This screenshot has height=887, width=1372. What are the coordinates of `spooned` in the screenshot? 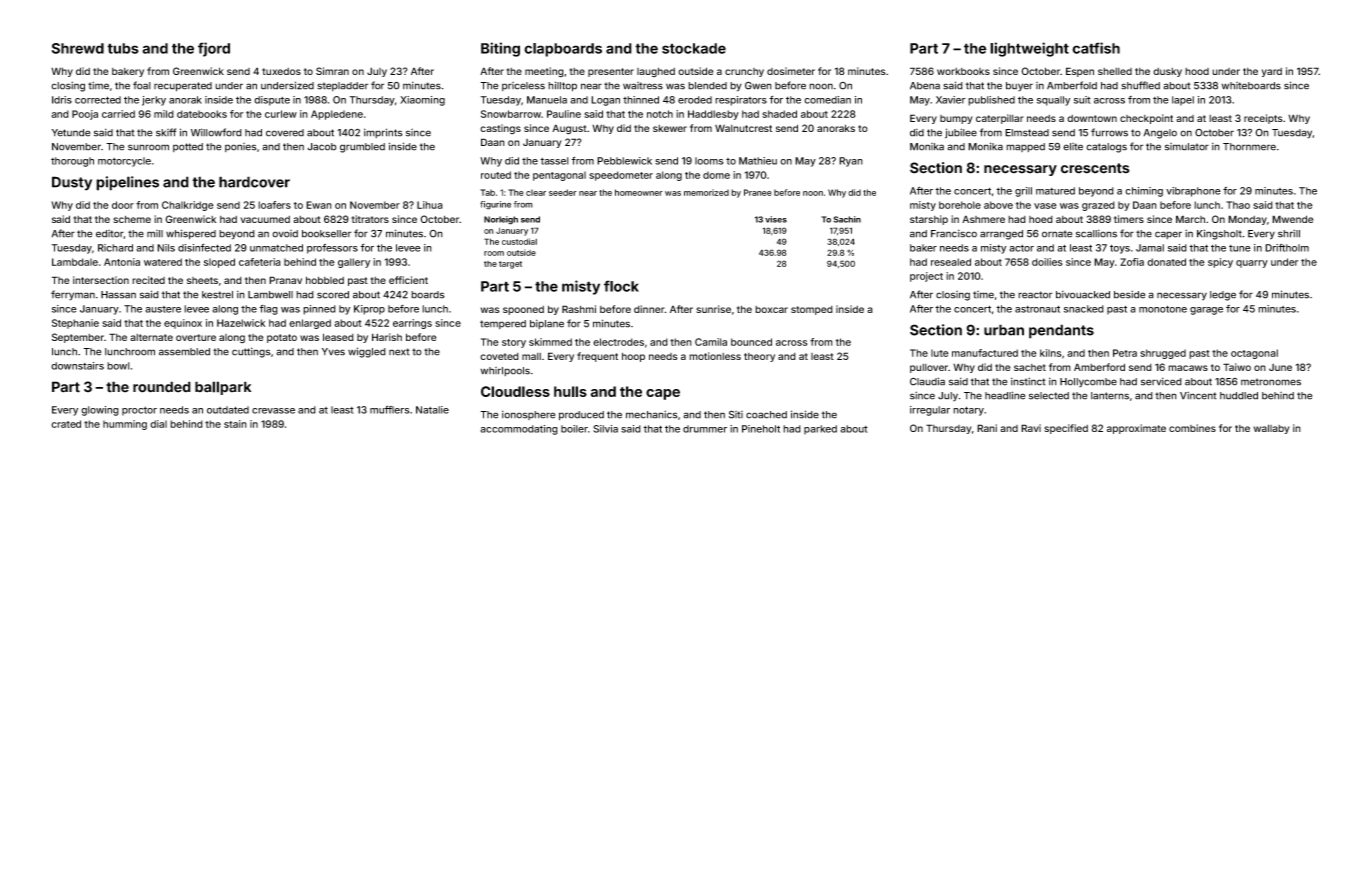 It's located at (523, 310).
